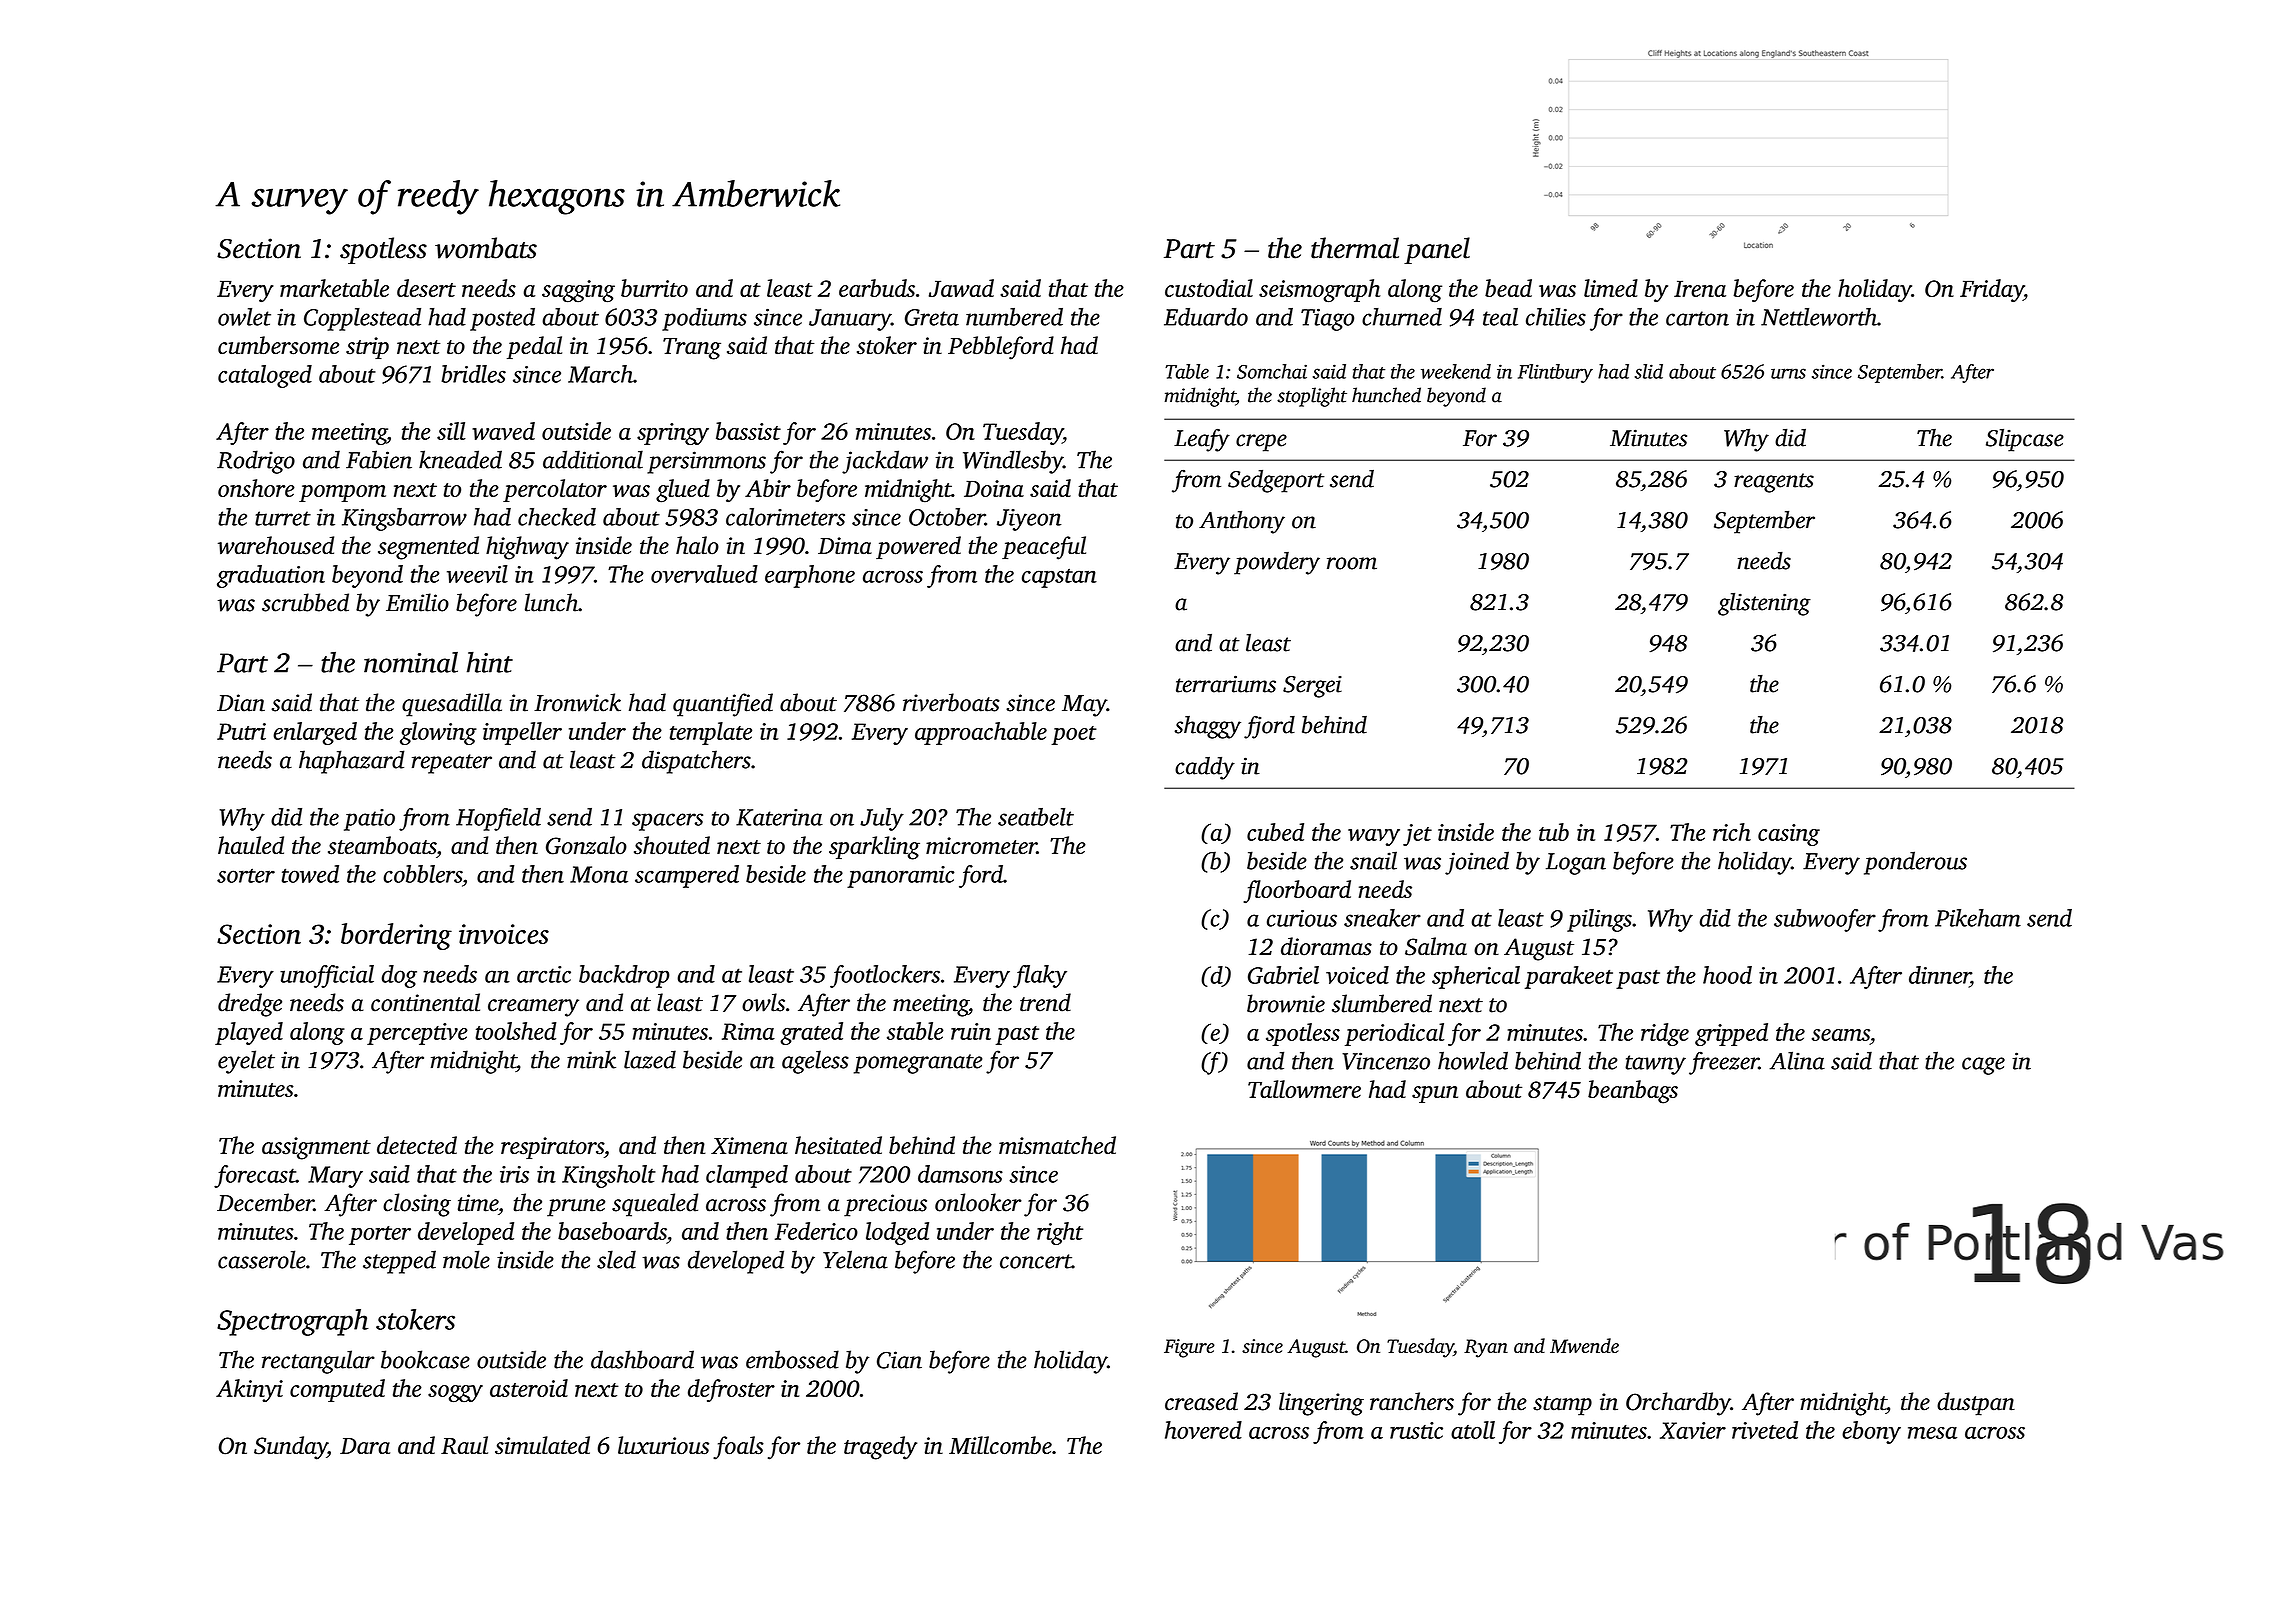 This document has width=2292, height=1620. Describe the element at coordinates (256, 462) in the document. I see `Rodrigo` at that location.
